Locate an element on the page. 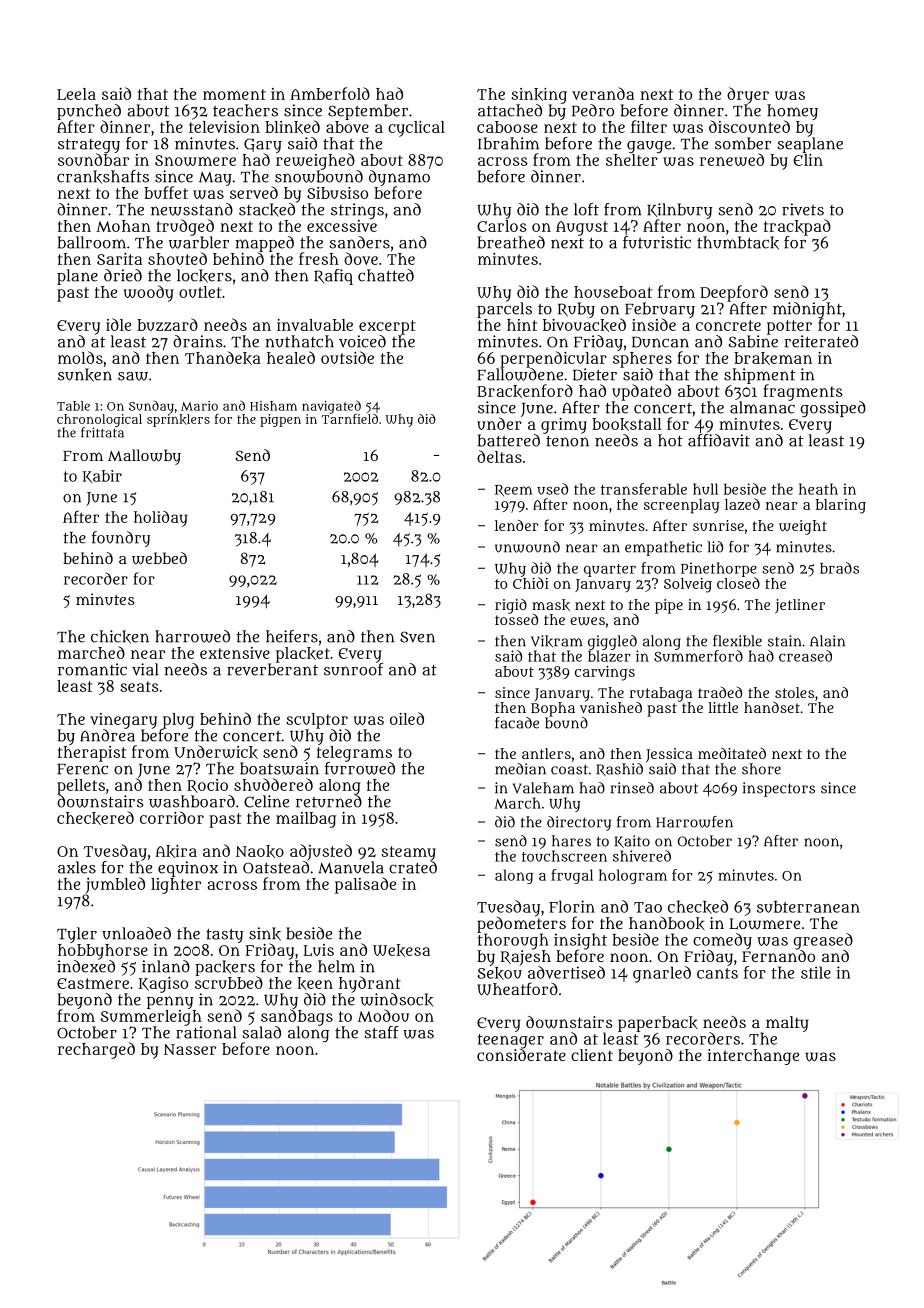 The width and height of the image is (924, 1308). flexible is located at coordinates (737, 641).
